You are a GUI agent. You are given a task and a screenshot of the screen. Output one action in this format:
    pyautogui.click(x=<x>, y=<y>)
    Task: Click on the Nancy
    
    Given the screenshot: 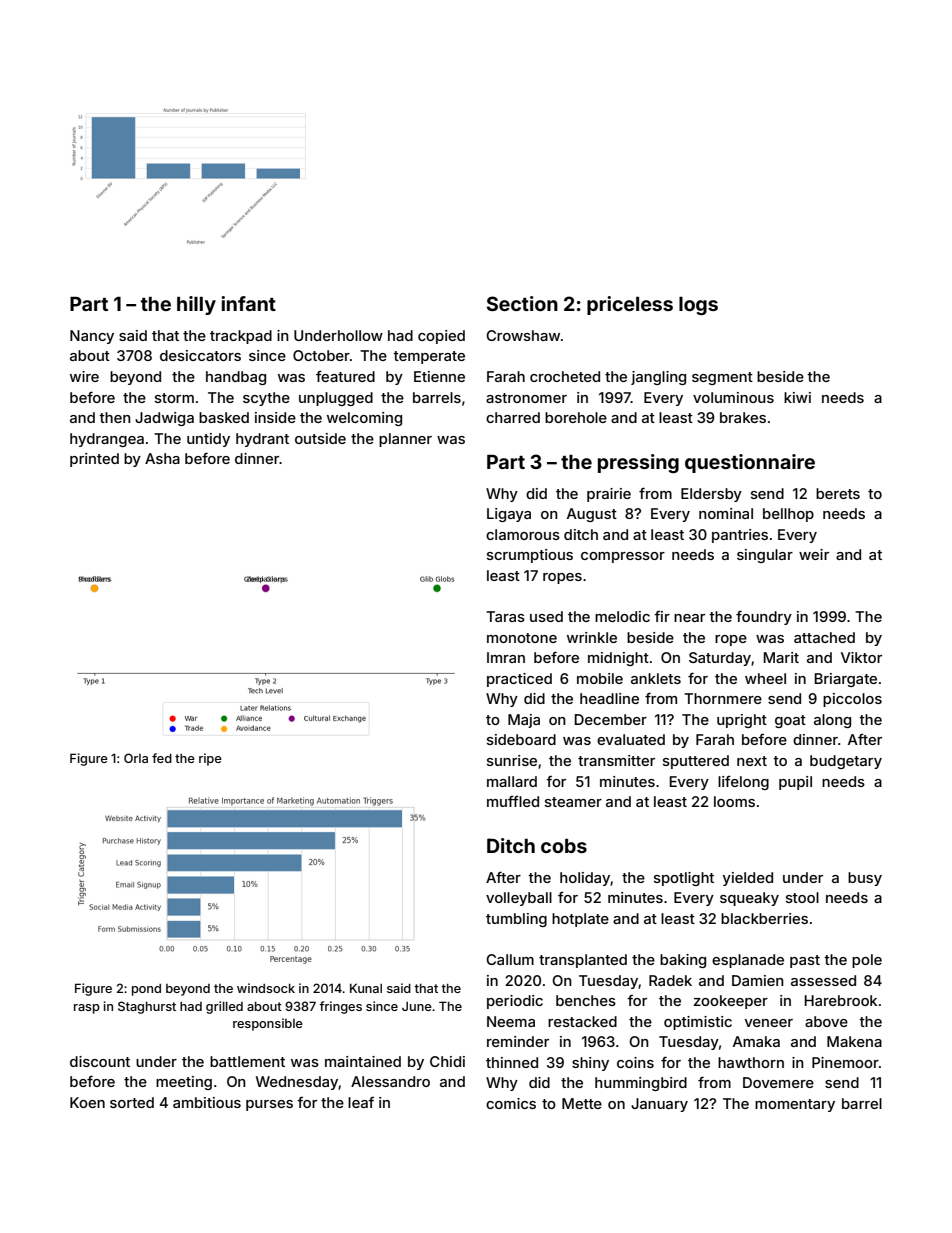 What is the action you would take?
    pyautogui.click(x=92, y=337)
